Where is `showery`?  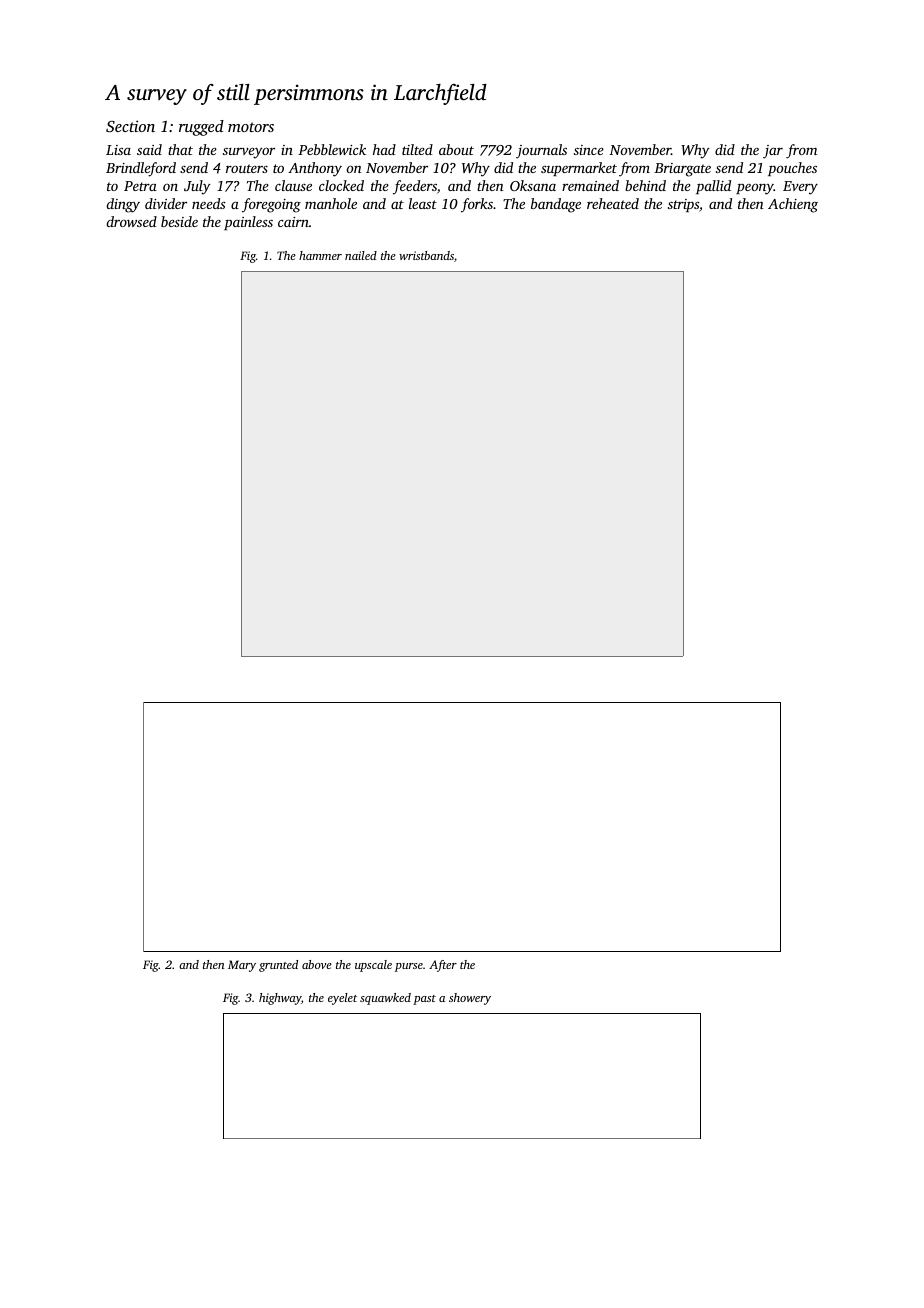
showery is located at coordinates (470, 999).
